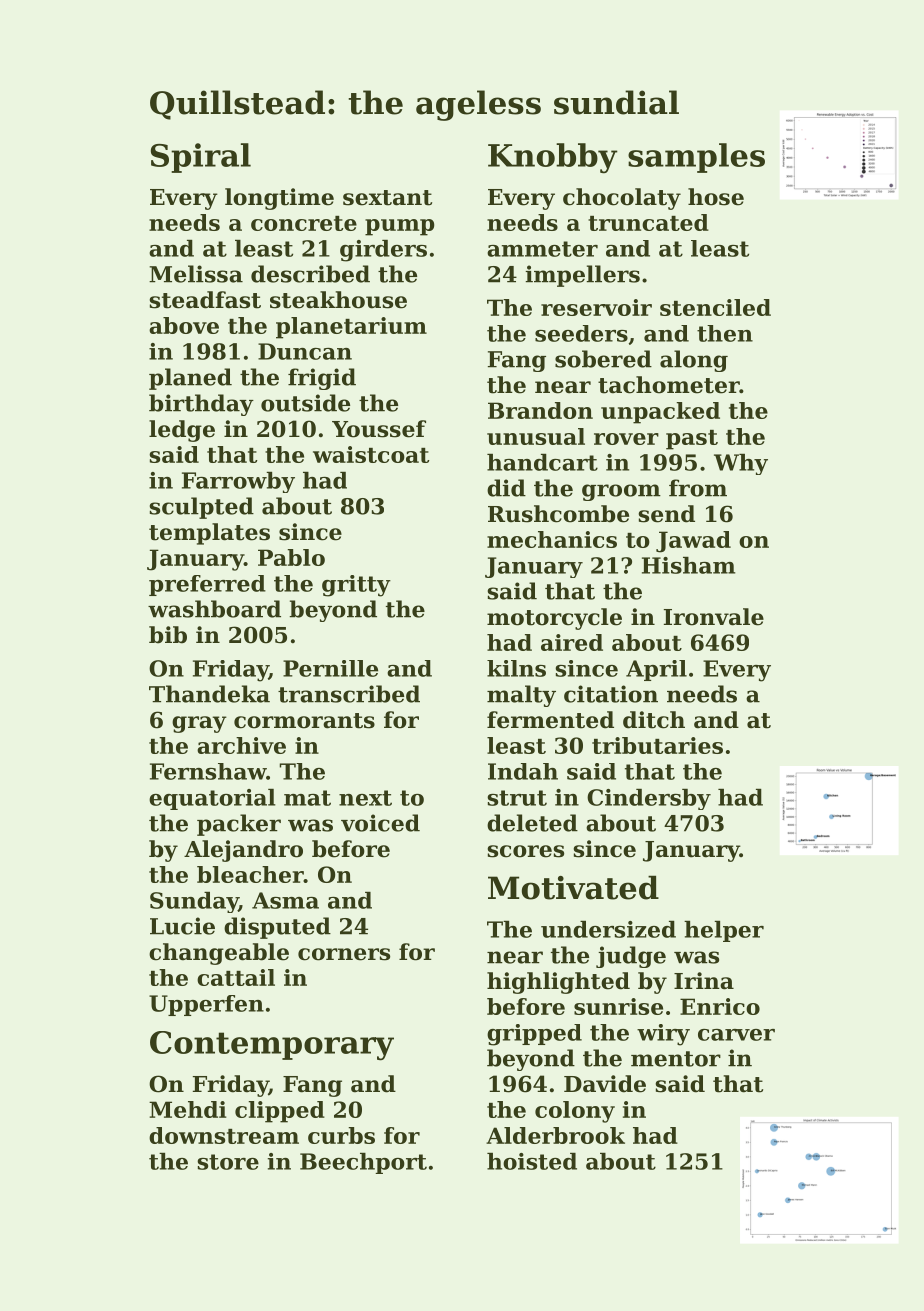 Image resolution: width=924 pixels, height=1311 pixels. I want to click on sculpted, so click(202, 508).
